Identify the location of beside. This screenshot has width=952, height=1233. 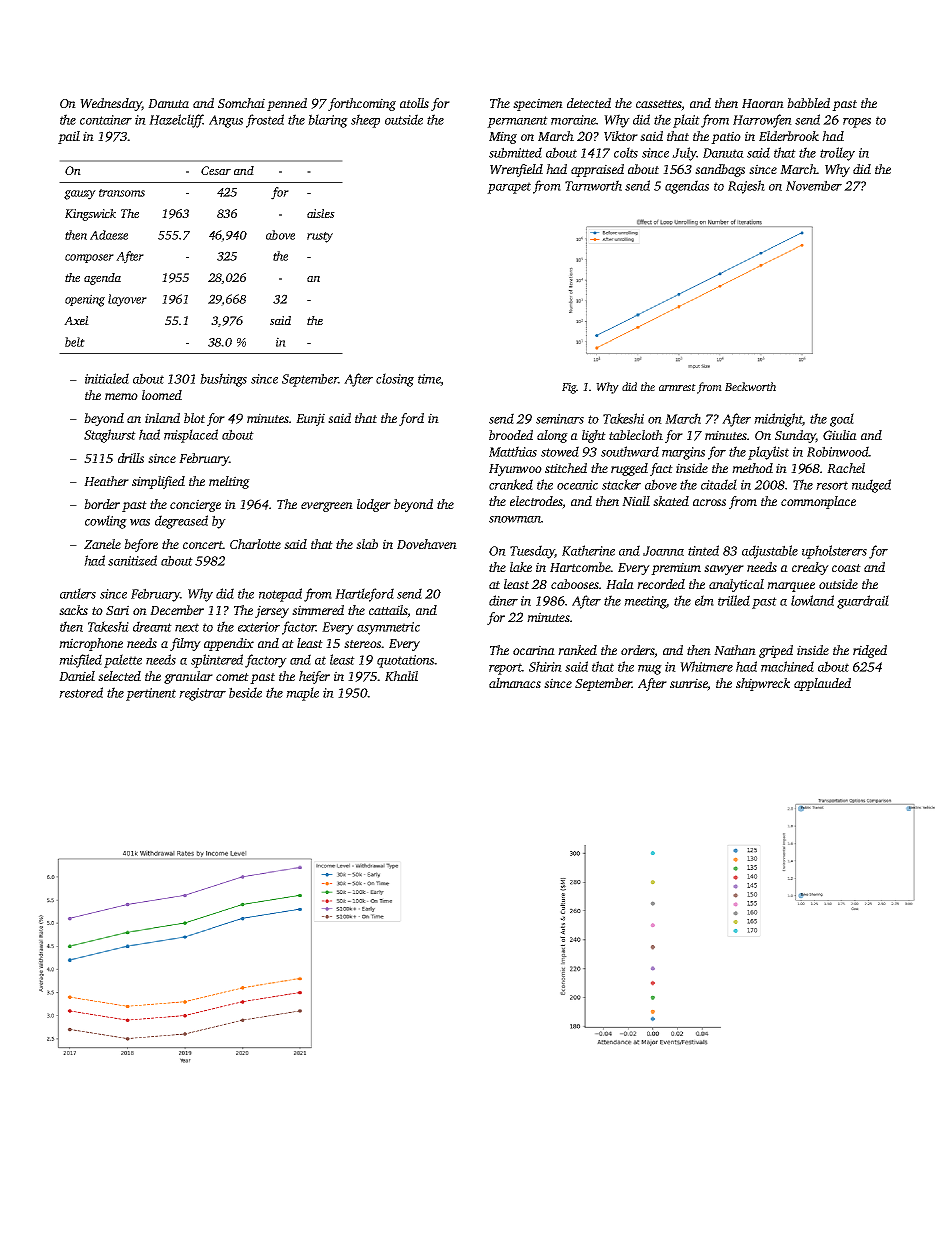
(245, 692).
